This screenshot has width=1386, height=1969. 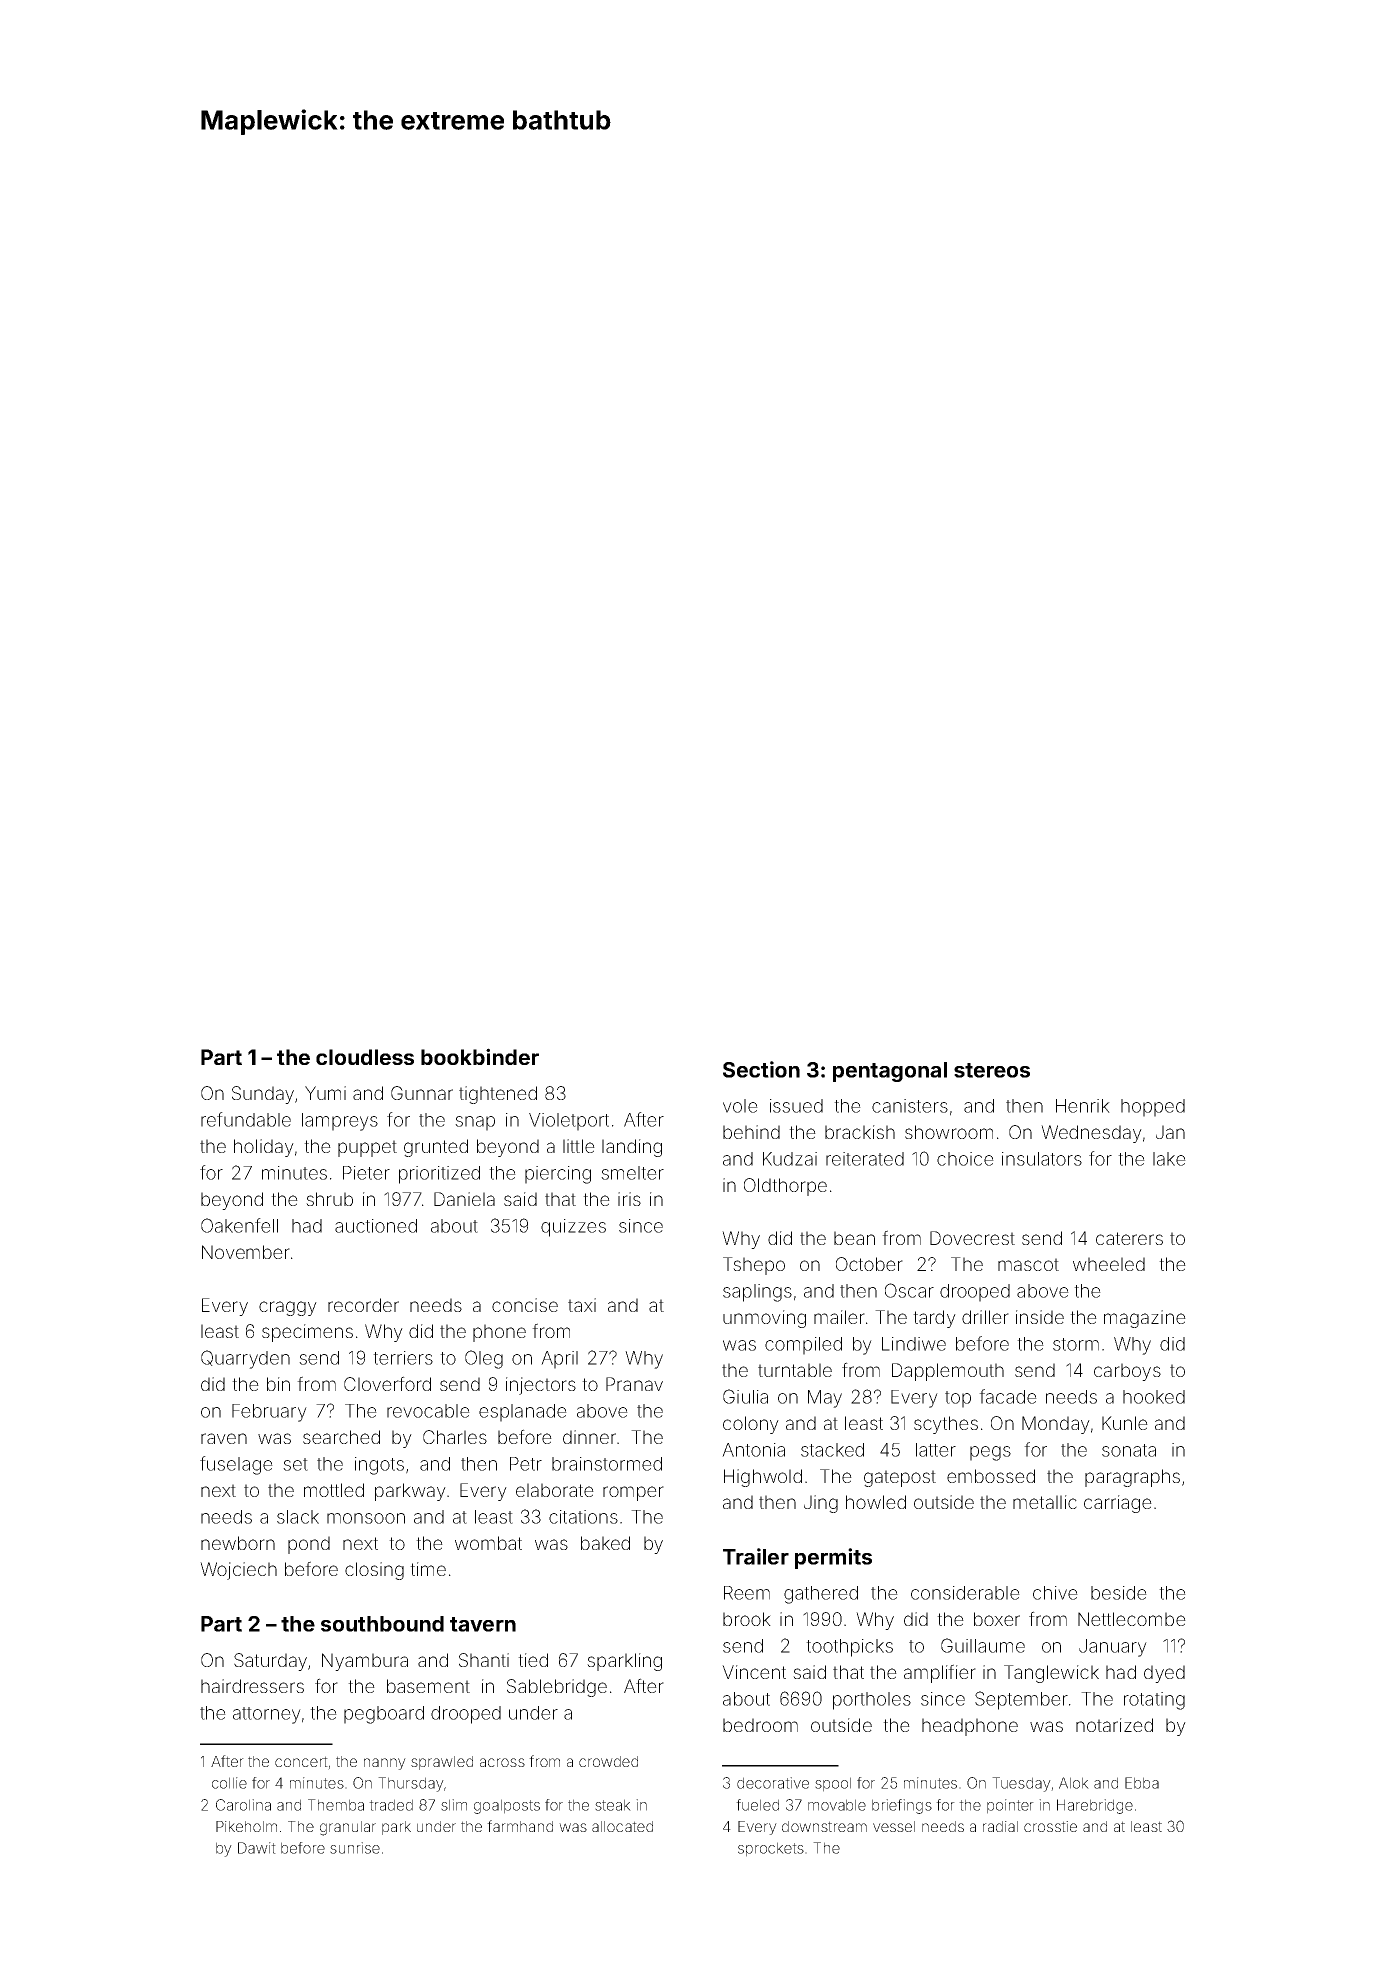 I want to click on dinner, so click(x=589, y=1437).
